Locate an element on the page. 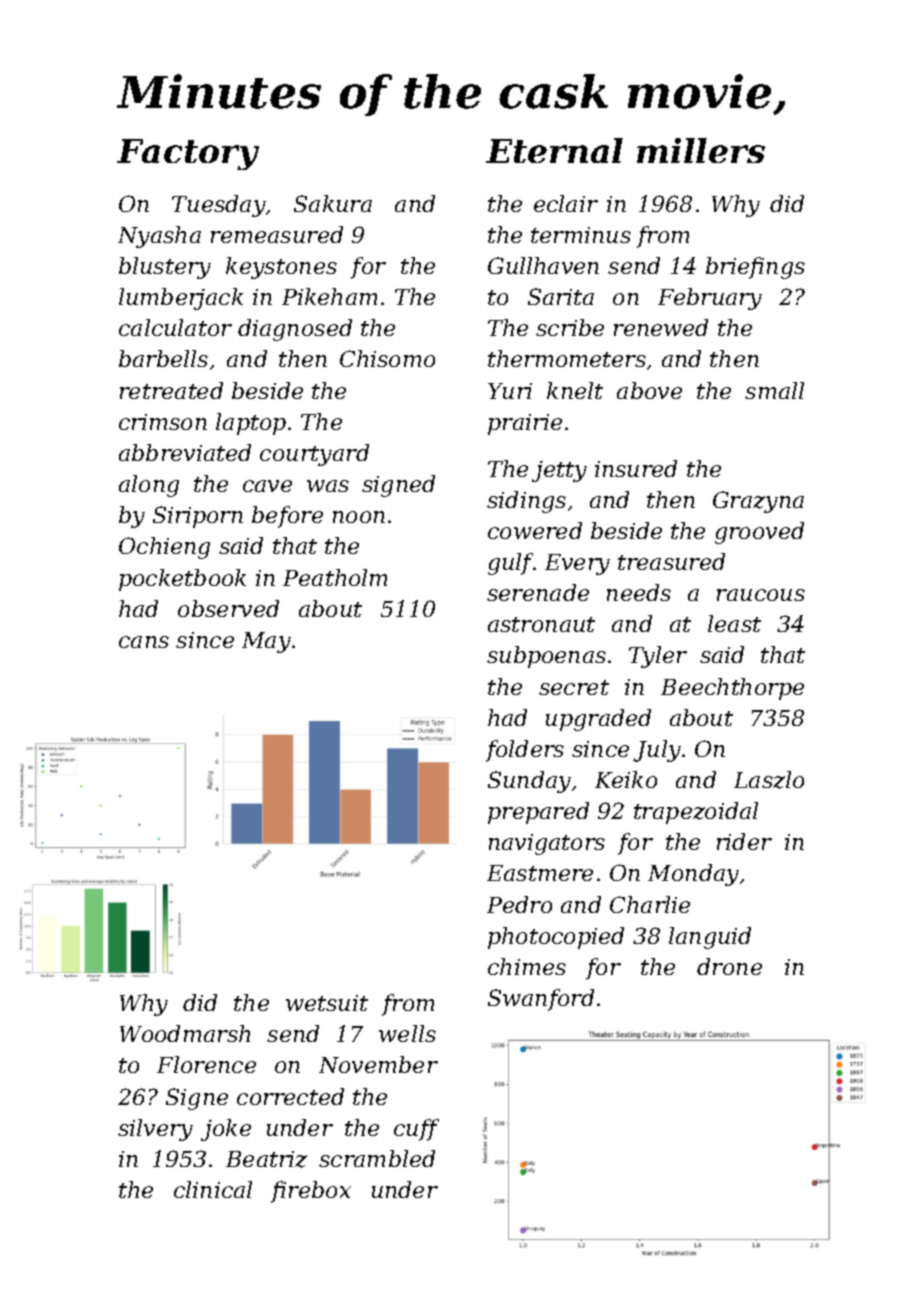 The height and width of the document is (1314, 924). Woodmarsh is located at coordinates (185, 1033).
